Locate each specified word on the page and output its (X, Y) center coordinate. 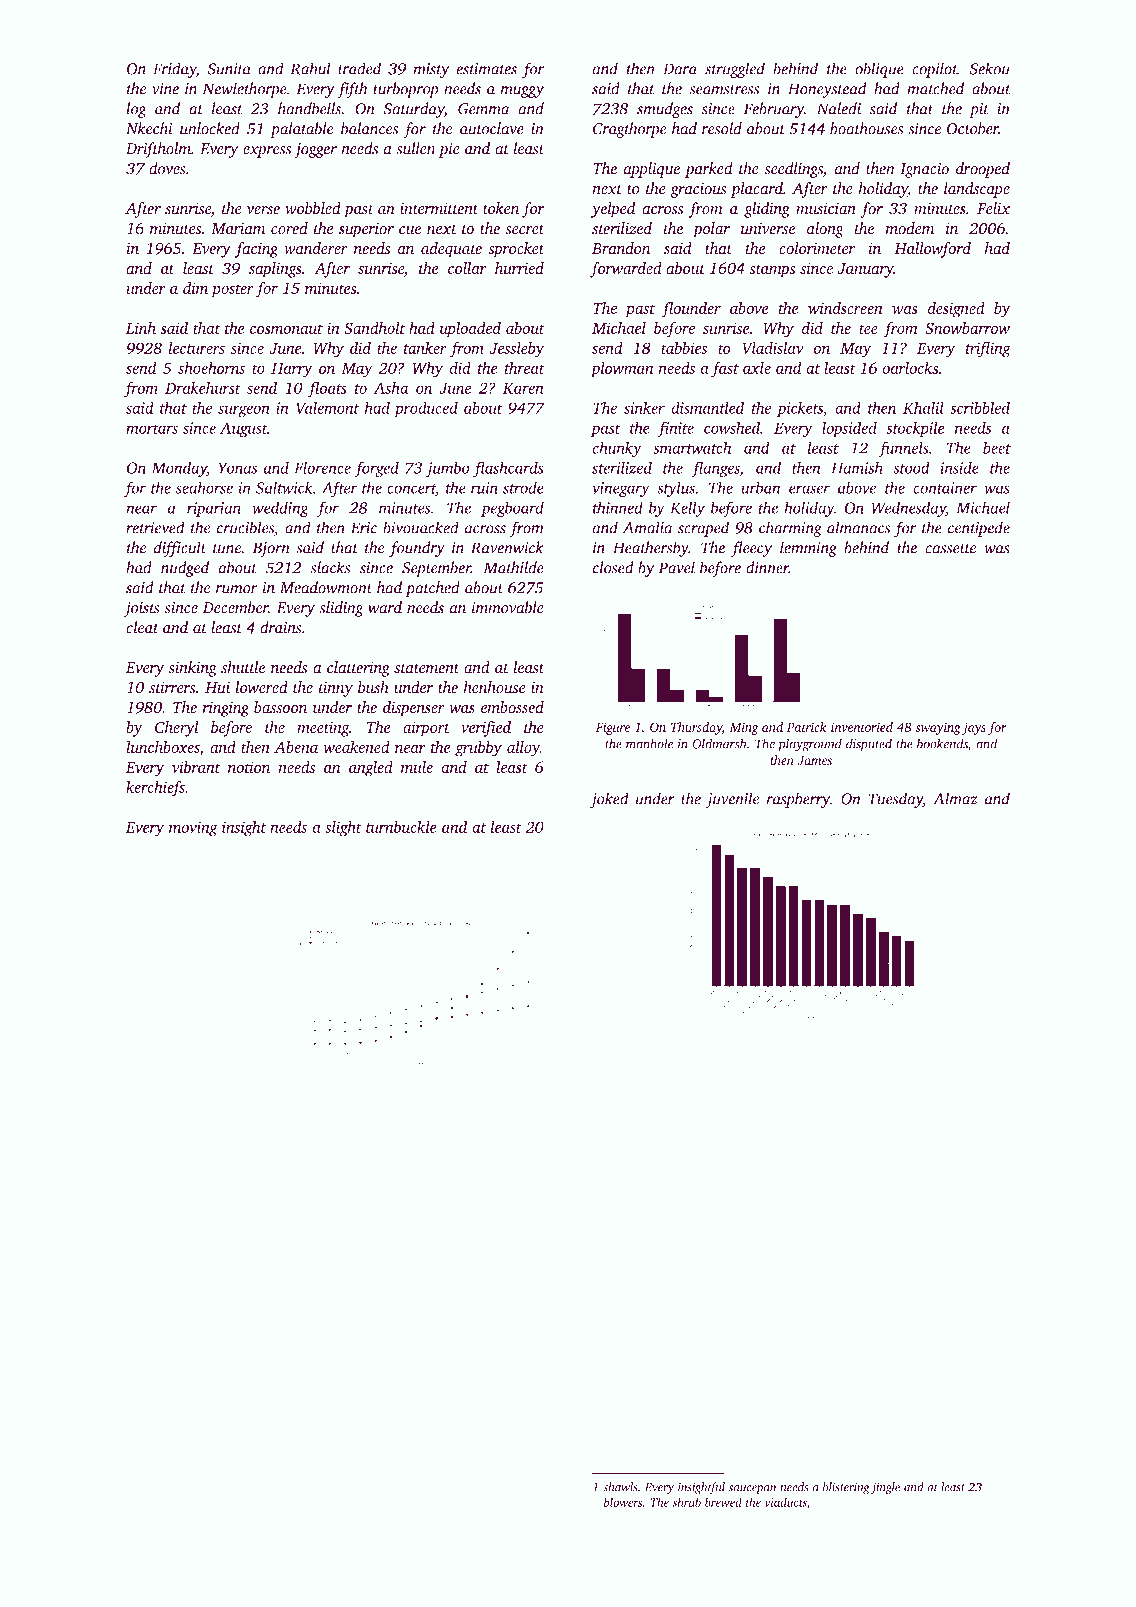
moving (193, 829)
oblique (879, 70)
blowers (623, 1502)
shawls (620, 1487)
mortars (152, 429)
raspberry (798, 800)
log (136, 110)
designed (956, 310)
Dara (680, 69)
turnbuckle (401, 827)
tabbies (684, 347)
